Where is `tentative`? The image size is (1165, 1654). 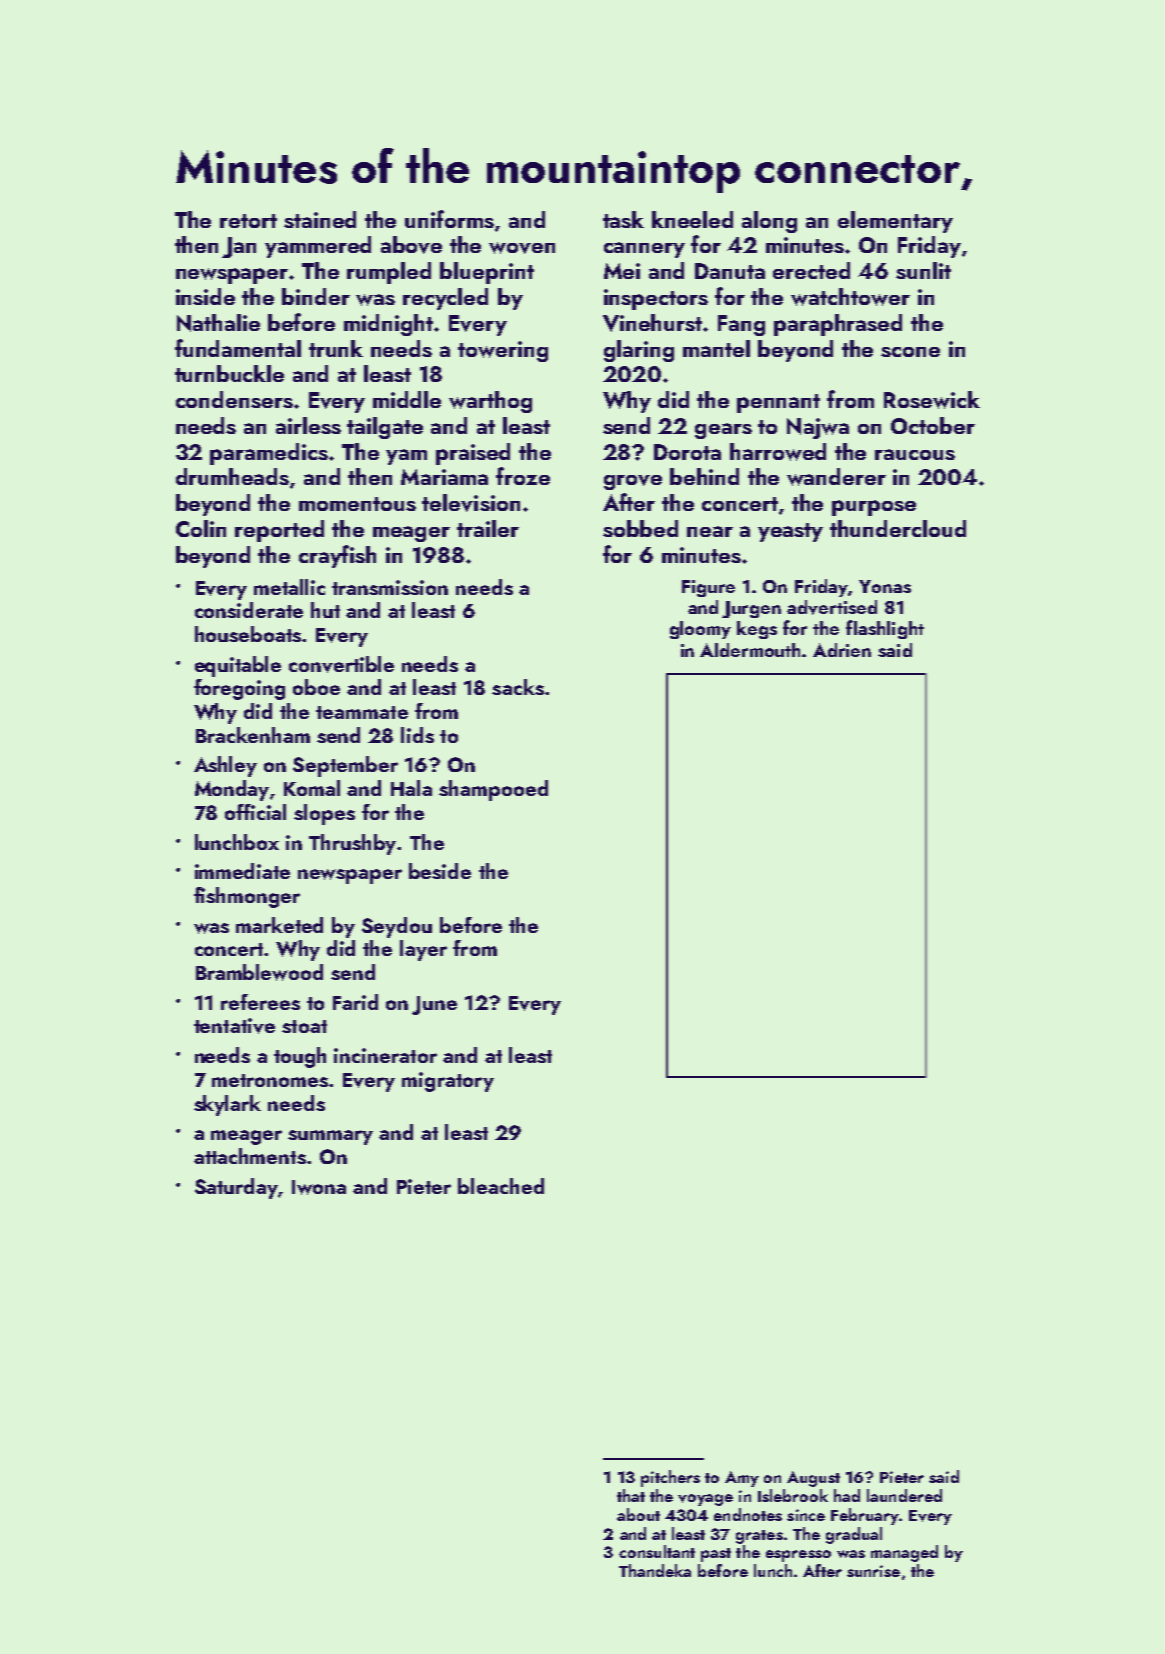
tentative is located at coordinates (234, 1026).
